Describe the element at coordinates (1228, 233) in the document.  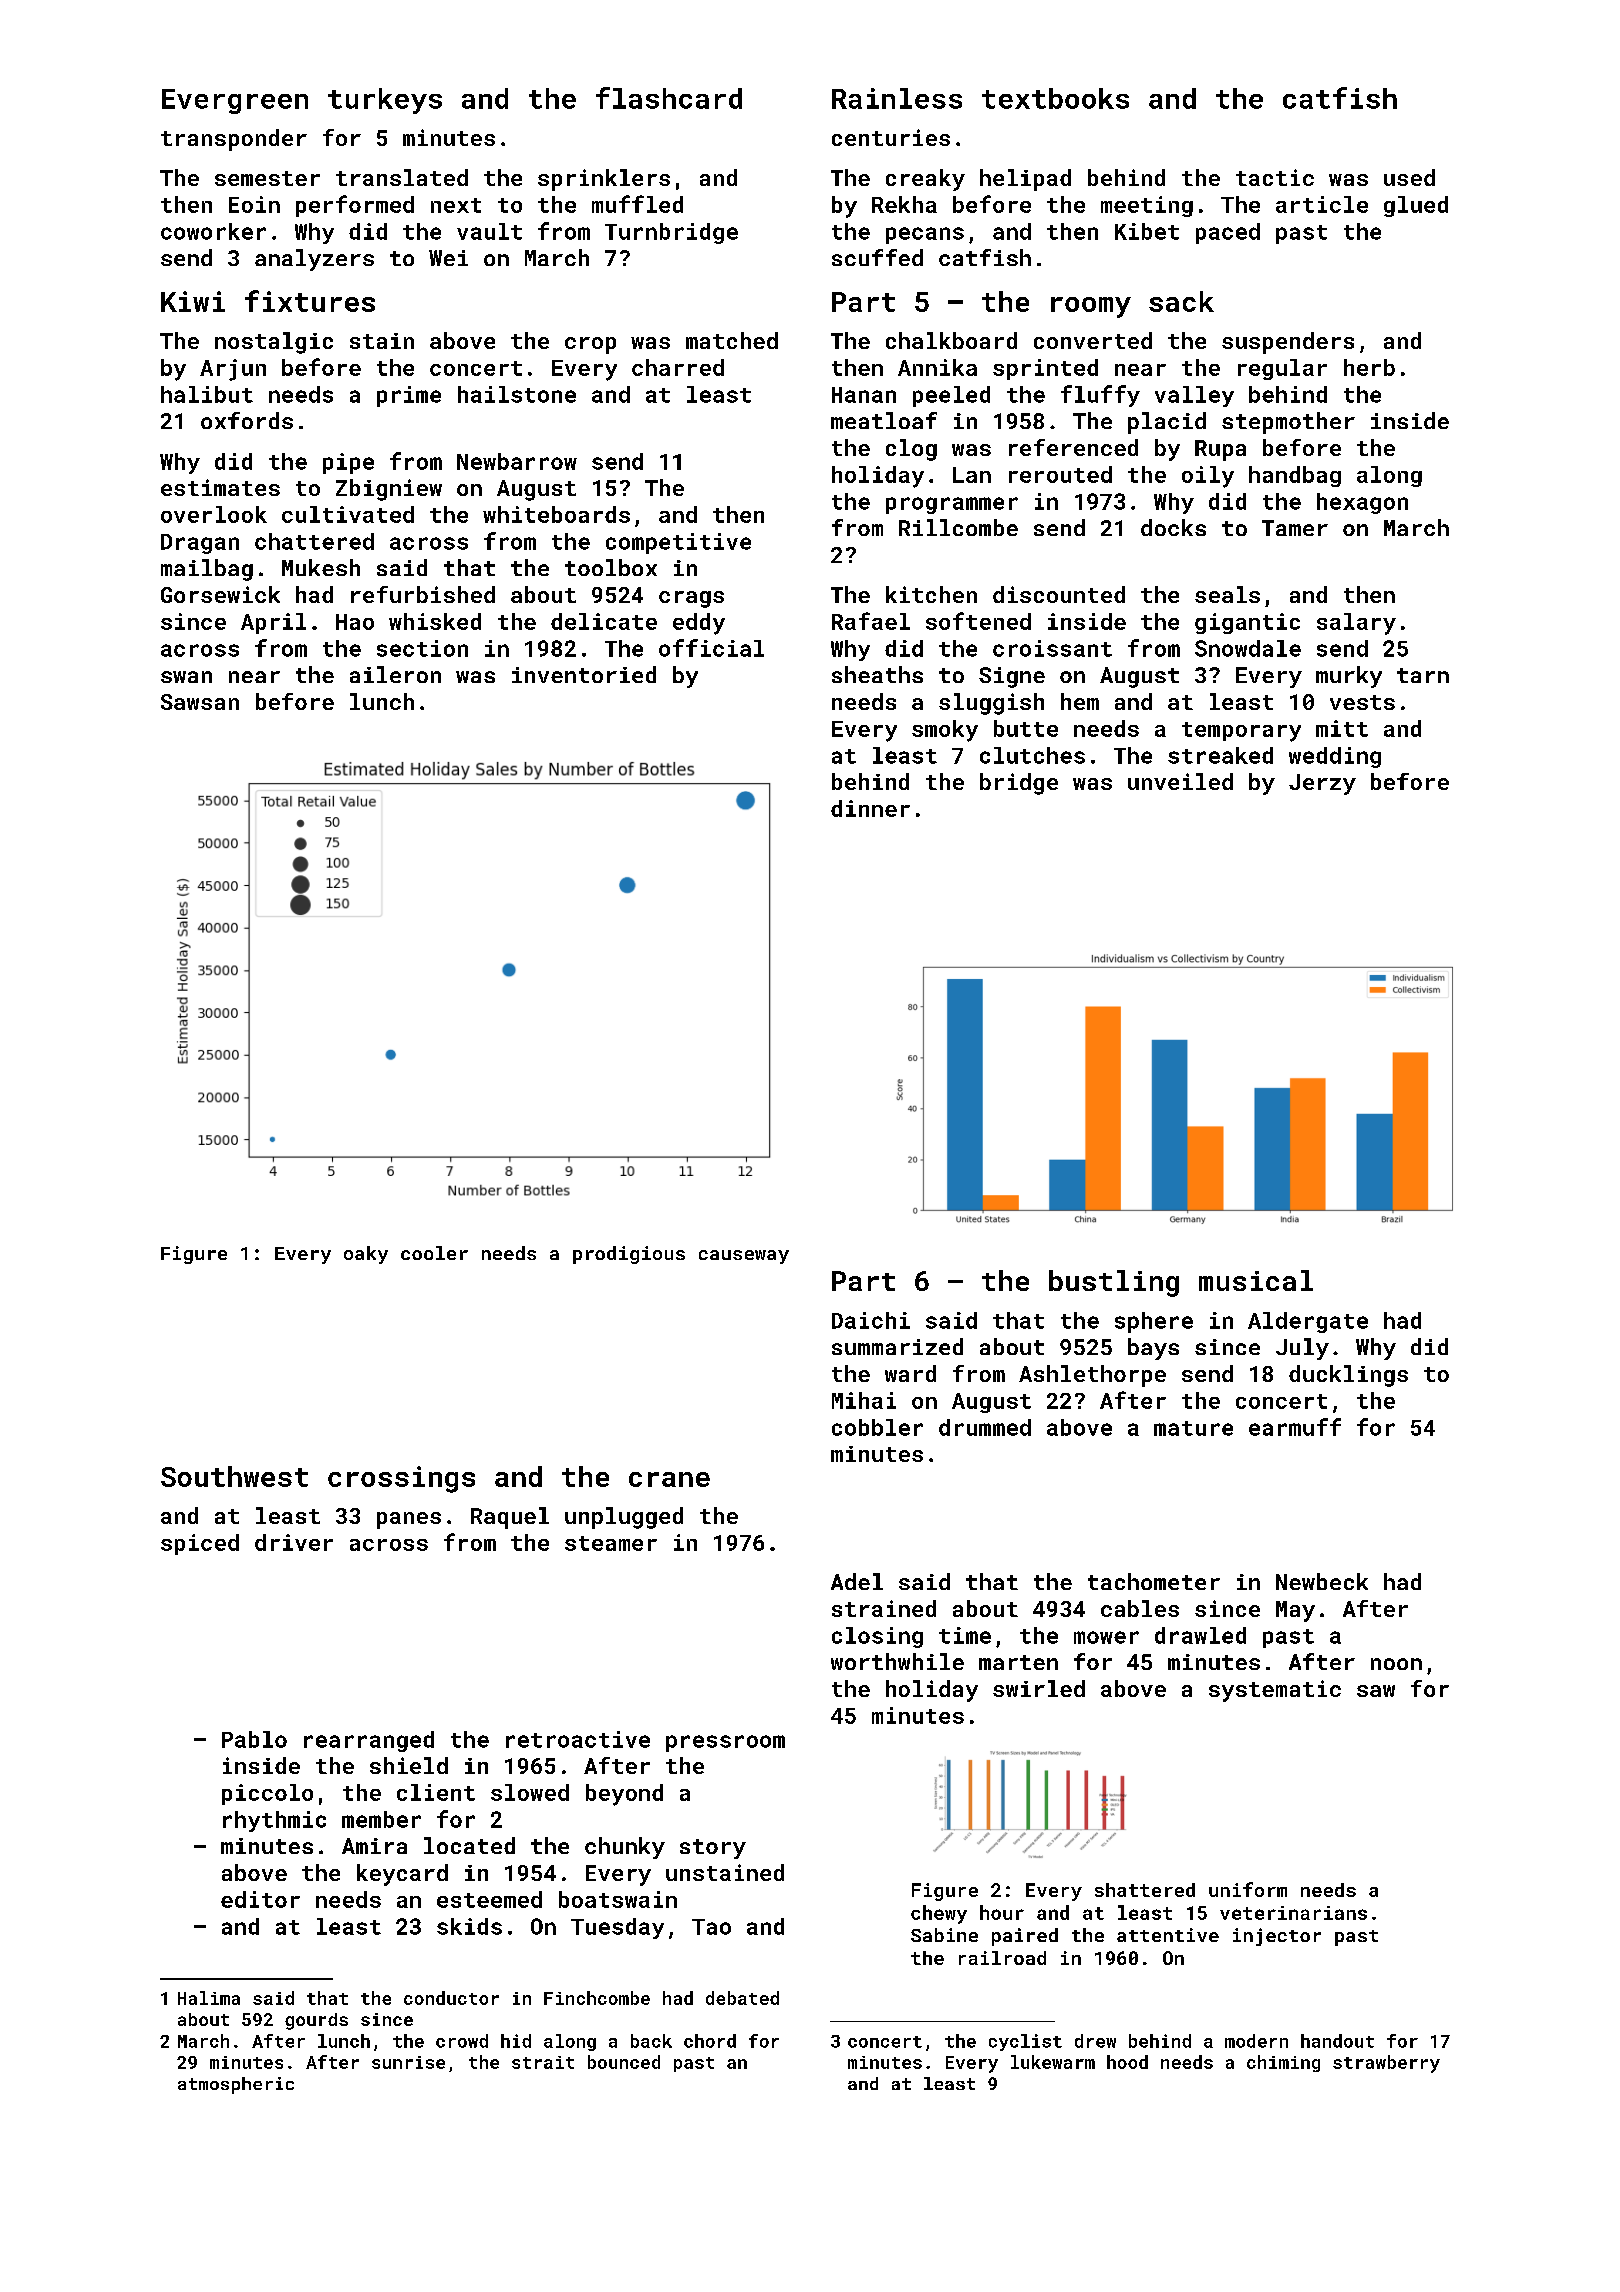
I see `paced` at that location.
